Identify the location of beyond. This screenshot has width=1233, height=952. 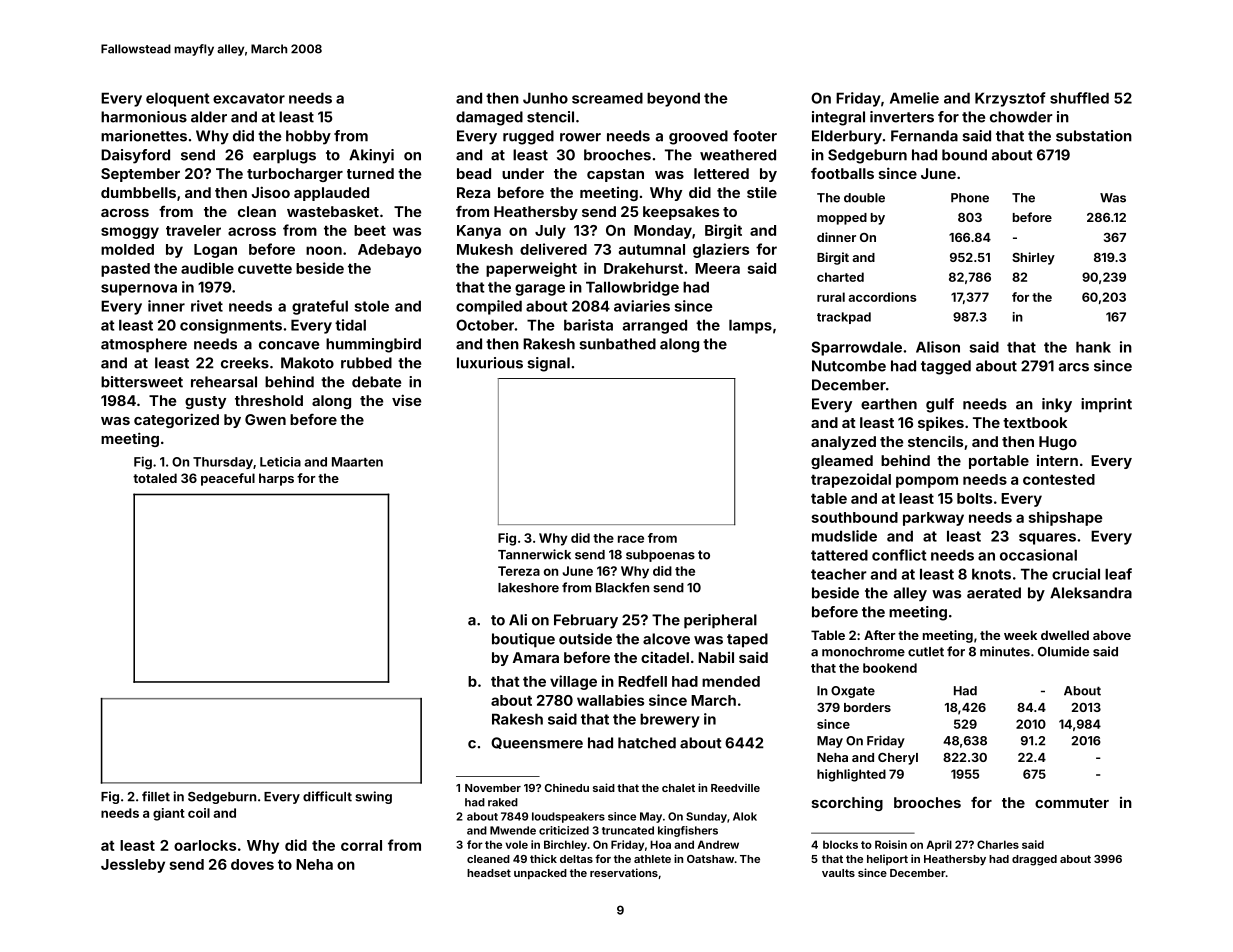
(673, 99).
